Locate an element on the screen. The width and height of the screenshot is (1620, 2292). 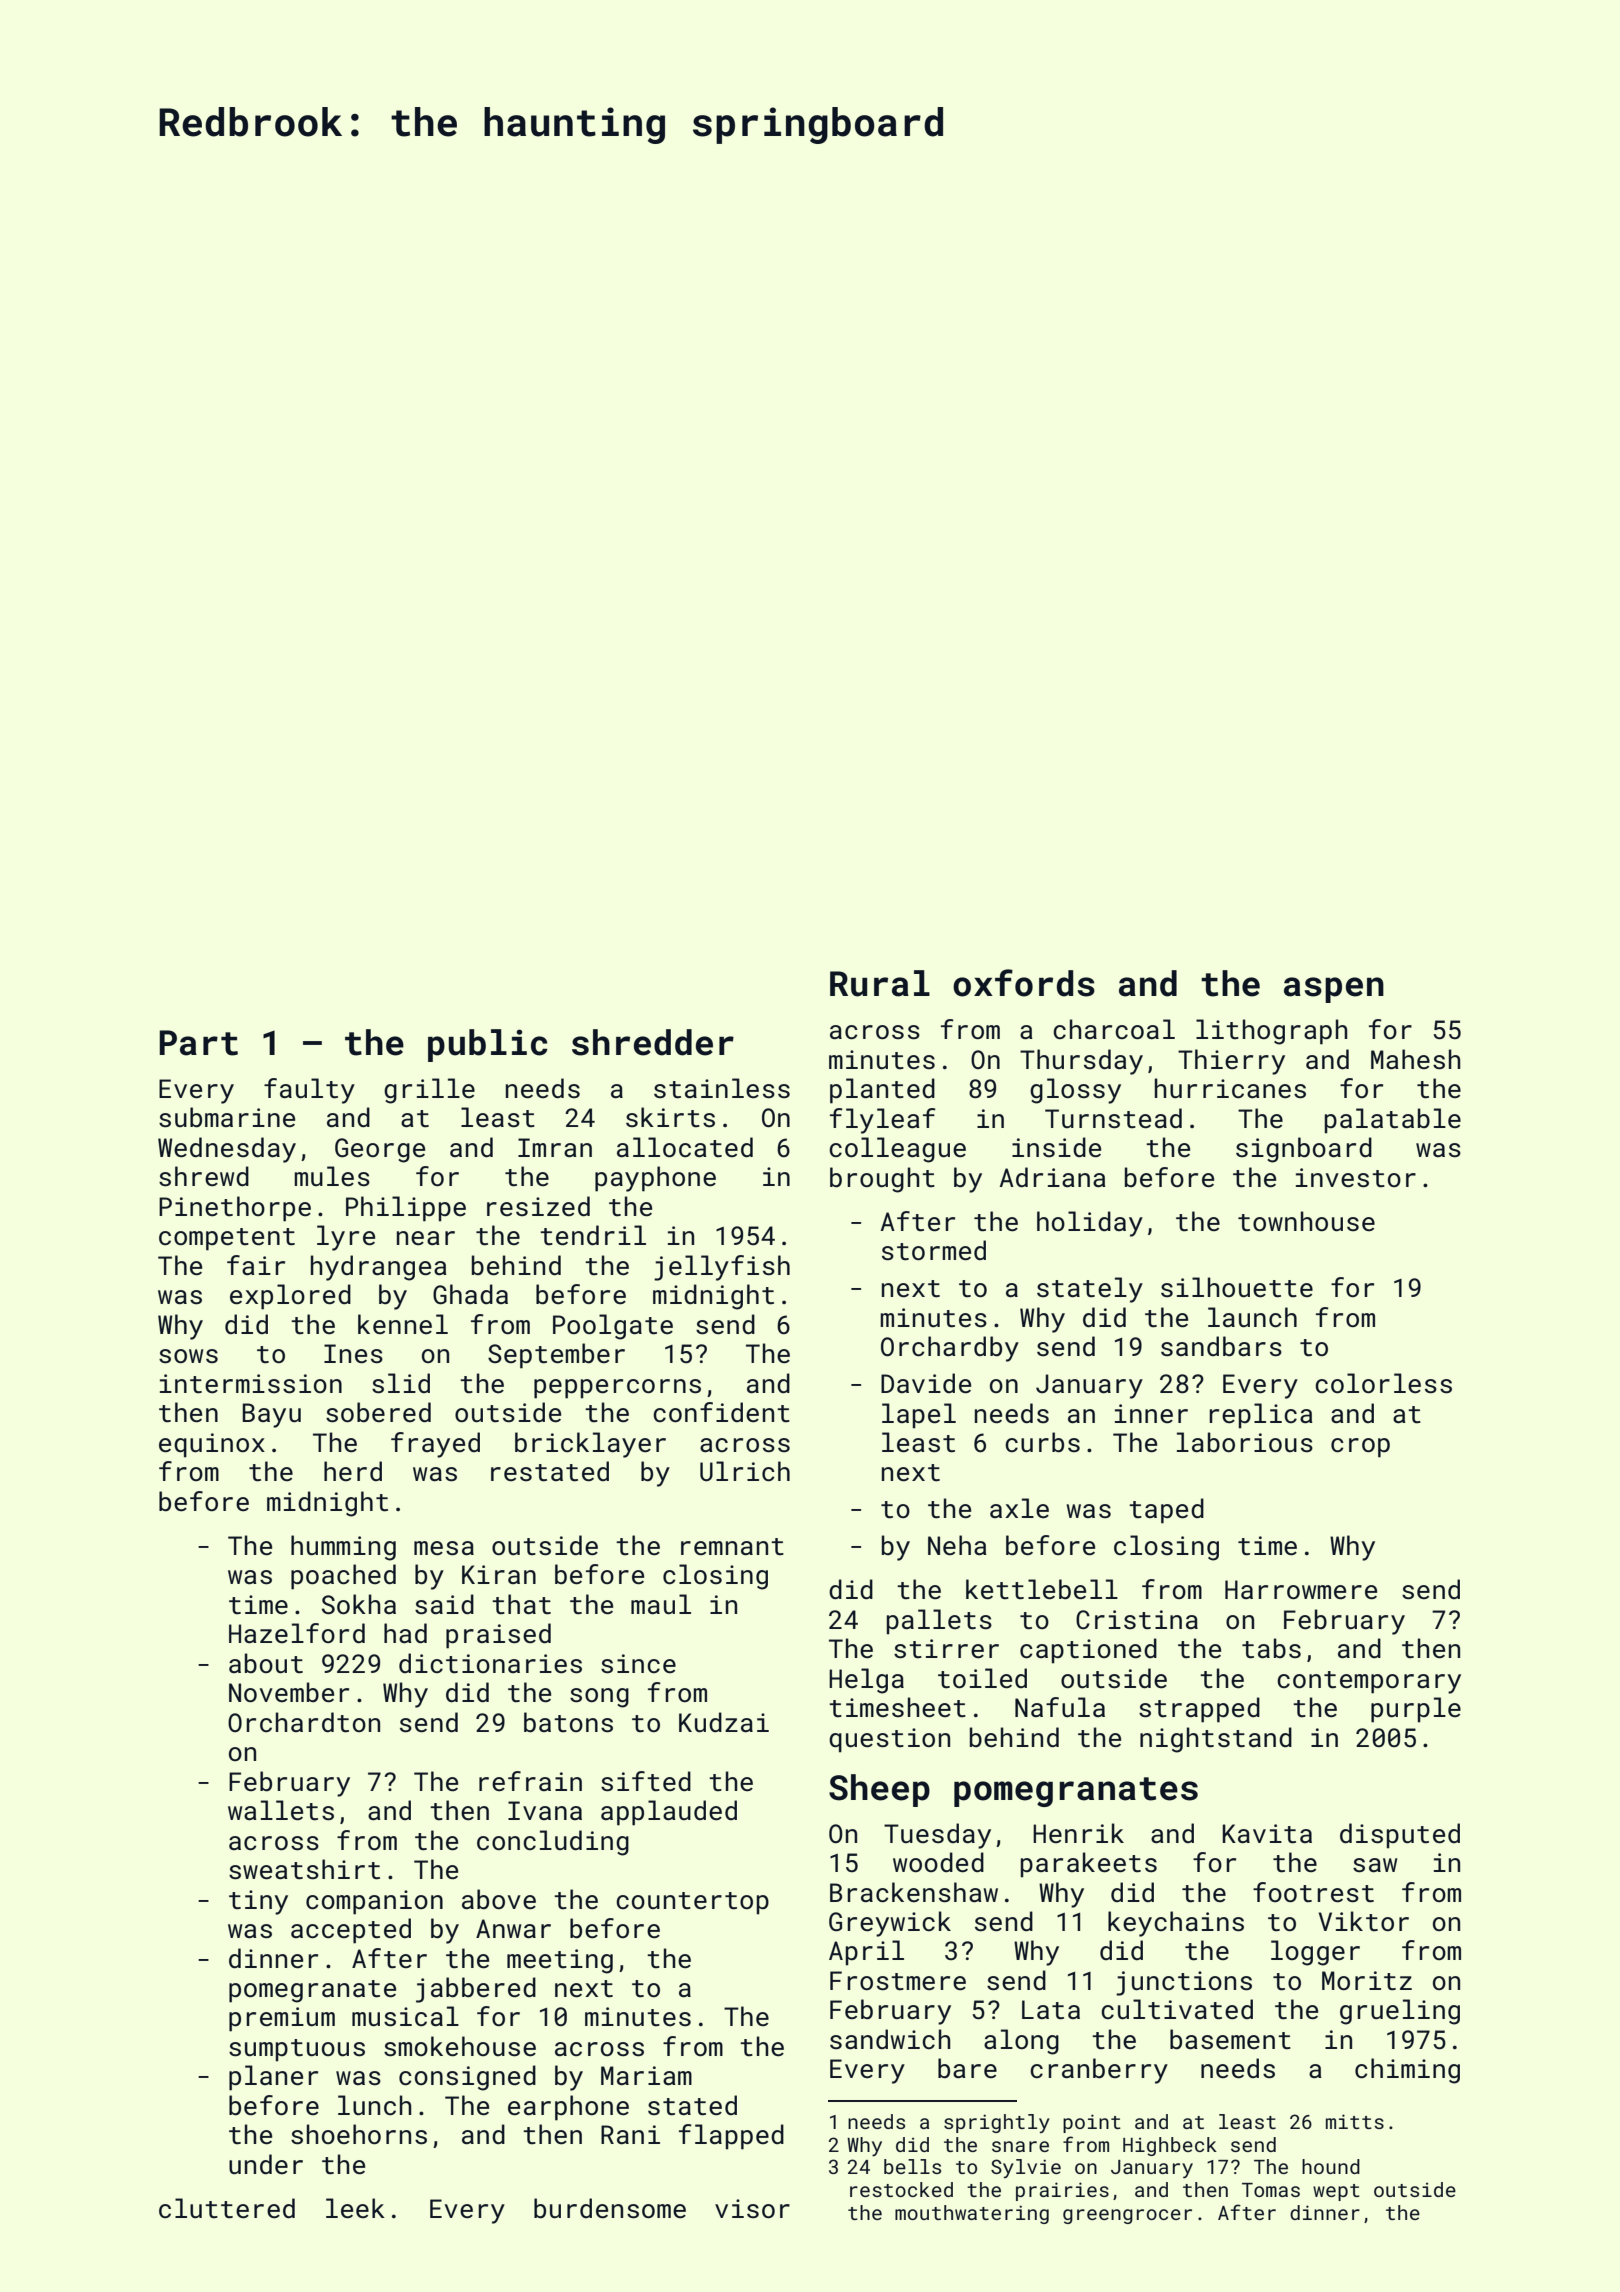
premium is located at coordinates (282, 2019).
